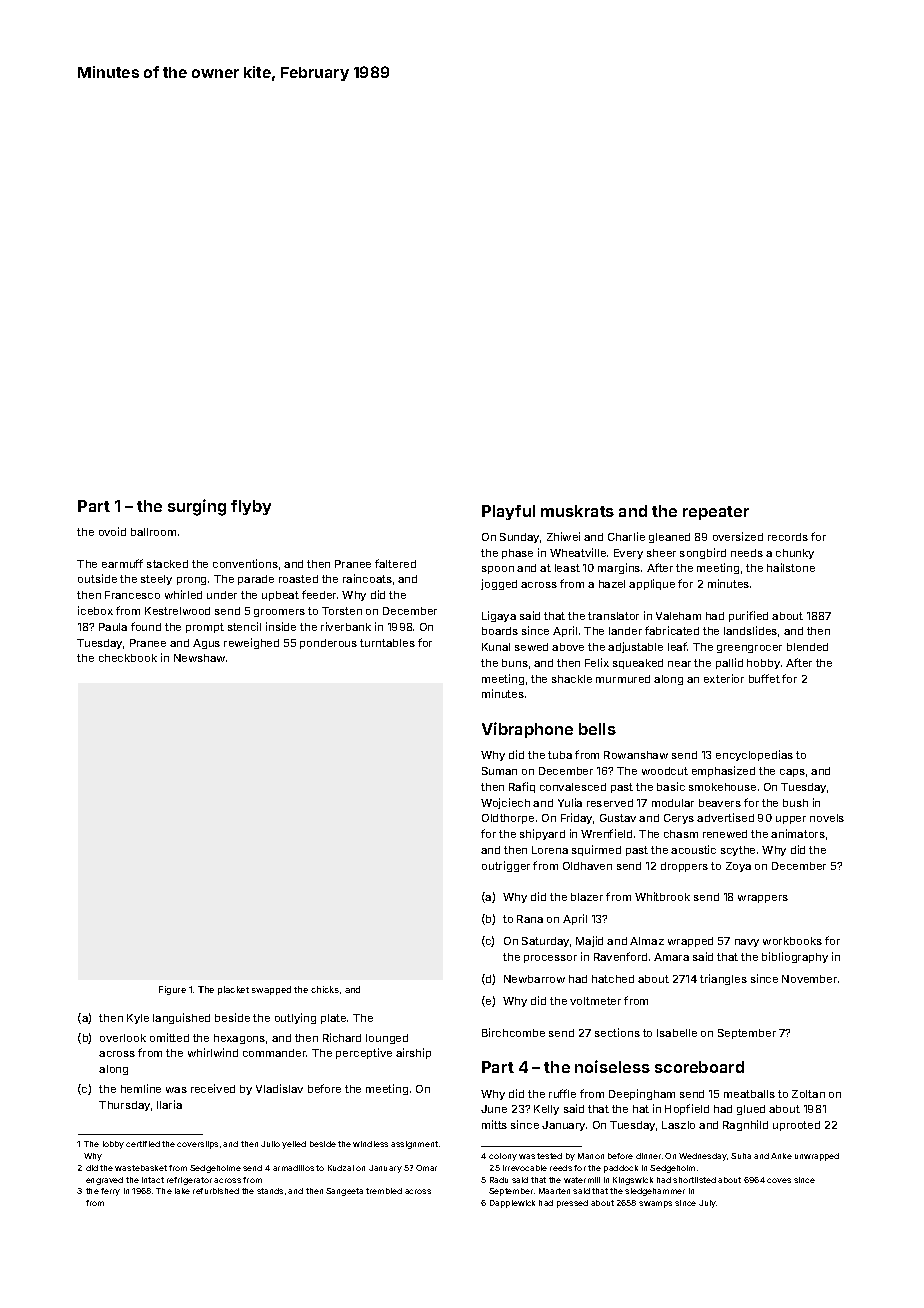 The image size is (924, 1308). Describe the element at coordinates (128, 658) in the document. I see `checkbook` at that location.
